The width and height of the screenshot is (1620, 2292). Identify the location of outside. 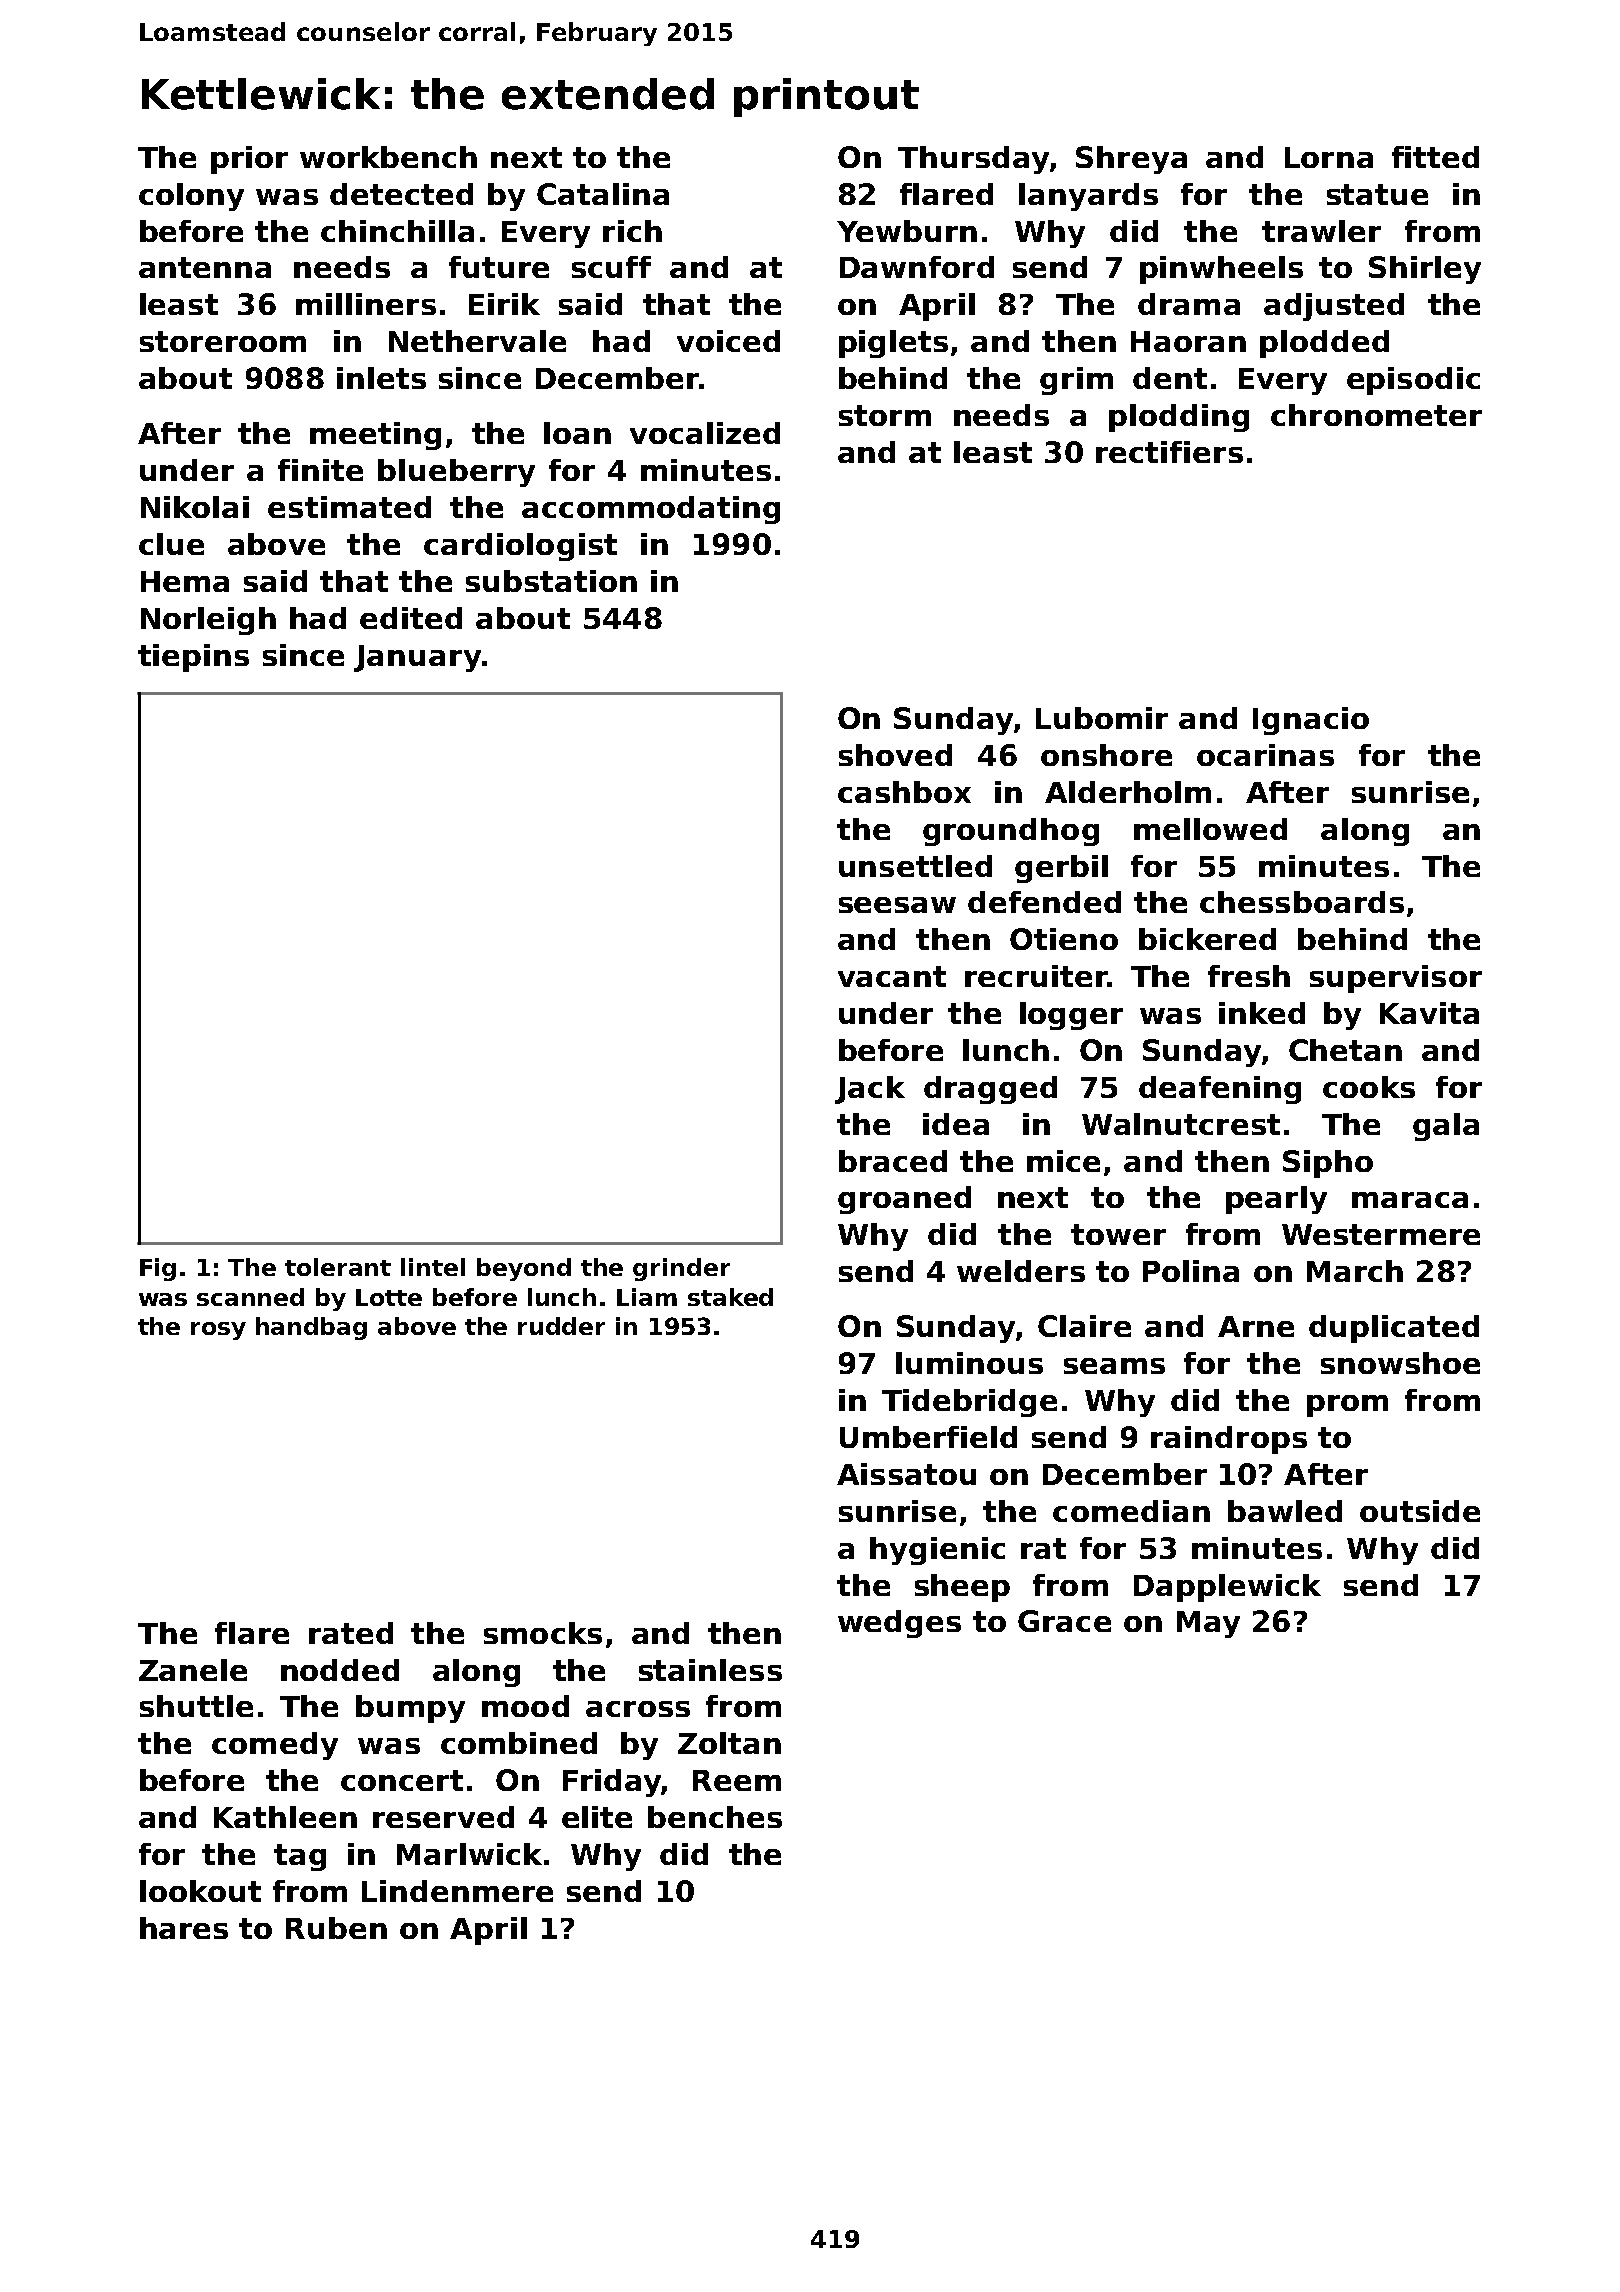
(1420, 1511).
